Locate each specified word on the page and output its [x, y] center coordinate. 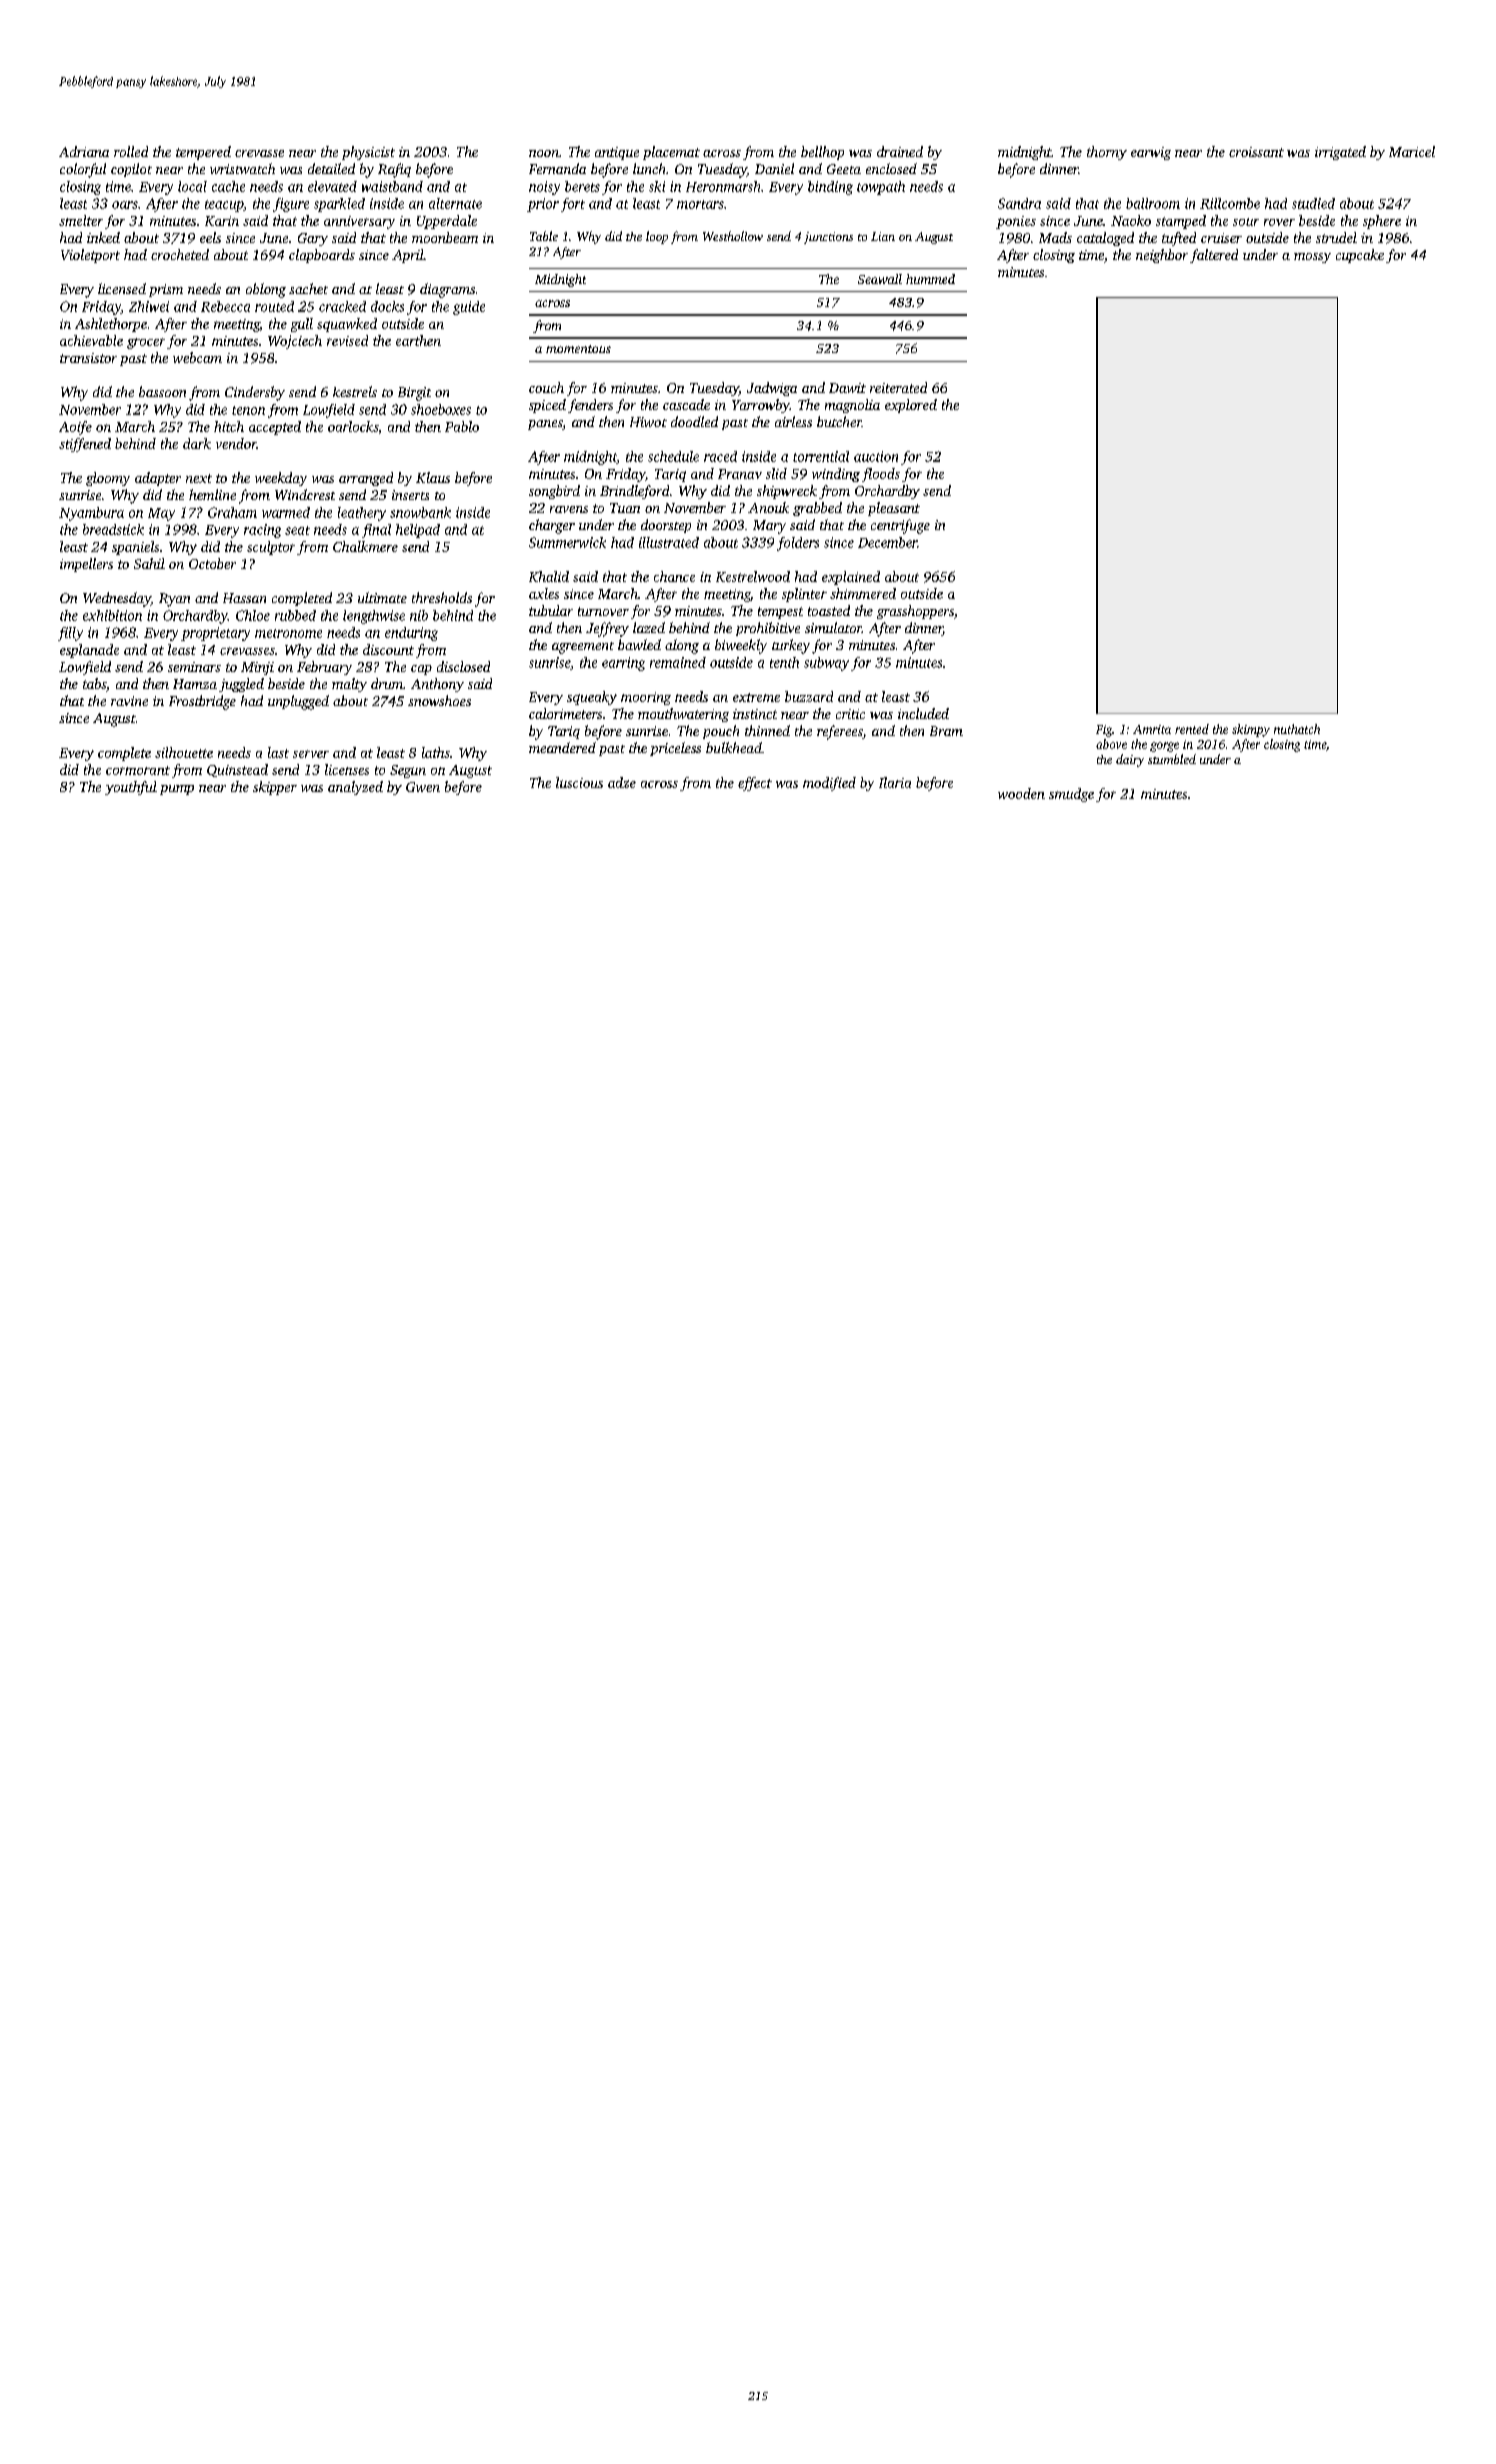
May [161, 514]
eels [210, 237]
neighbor [1162, 256]
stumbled [1172, 759]
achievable [91, 340]
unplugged [298, 702]
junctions [828, 238]
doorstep [666, 526]
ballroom [1153, 203]
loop [657, 237]
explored [911, 406]
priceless [675, 749]
